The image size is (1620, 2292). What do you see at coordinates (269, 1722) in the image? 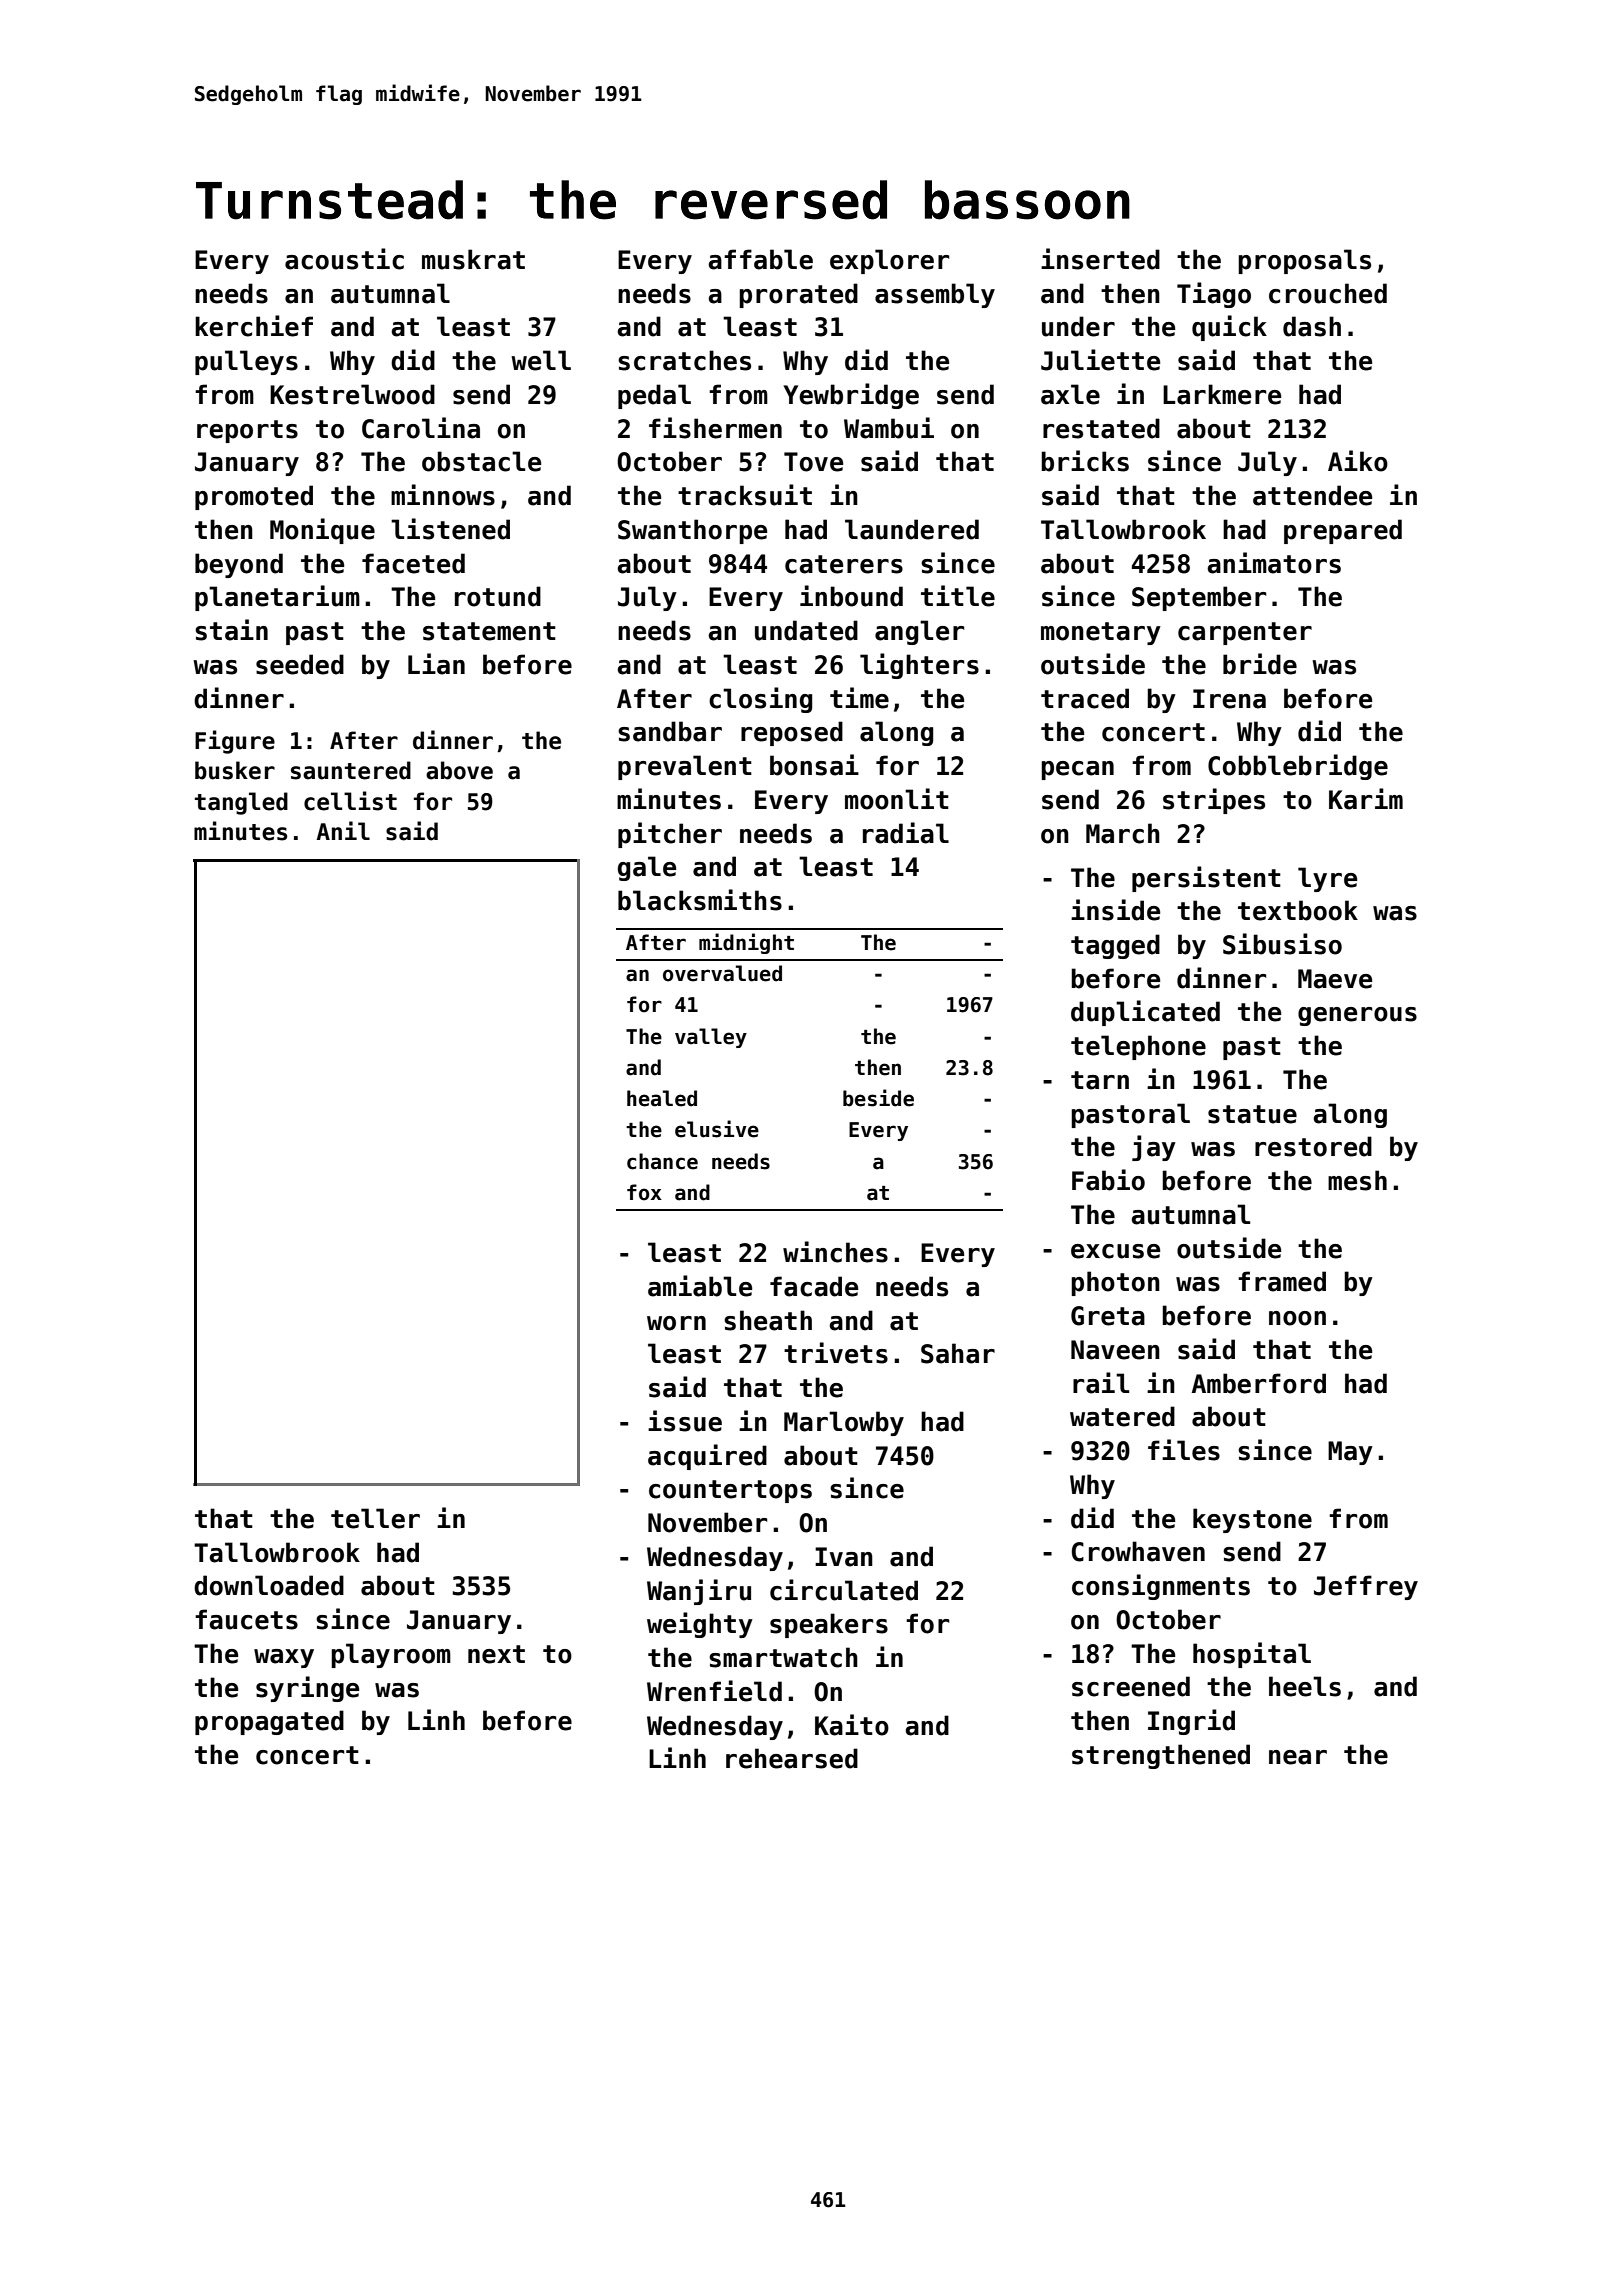
I see `propagated` at bounding box center [269, 1722].
